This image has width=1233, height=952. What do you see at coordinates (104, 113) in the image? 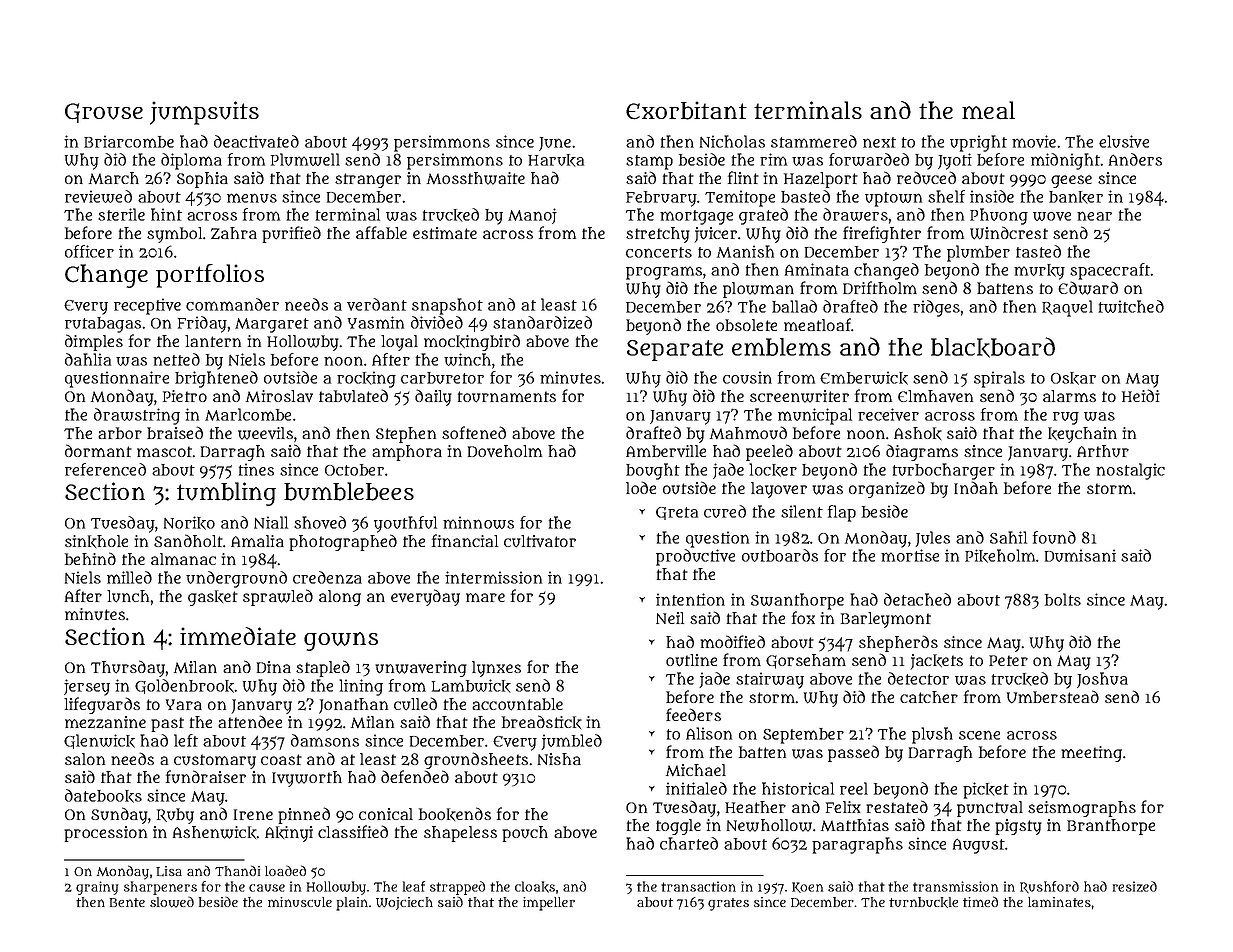
I see `Grouse` at bounding box center [104, 113].
